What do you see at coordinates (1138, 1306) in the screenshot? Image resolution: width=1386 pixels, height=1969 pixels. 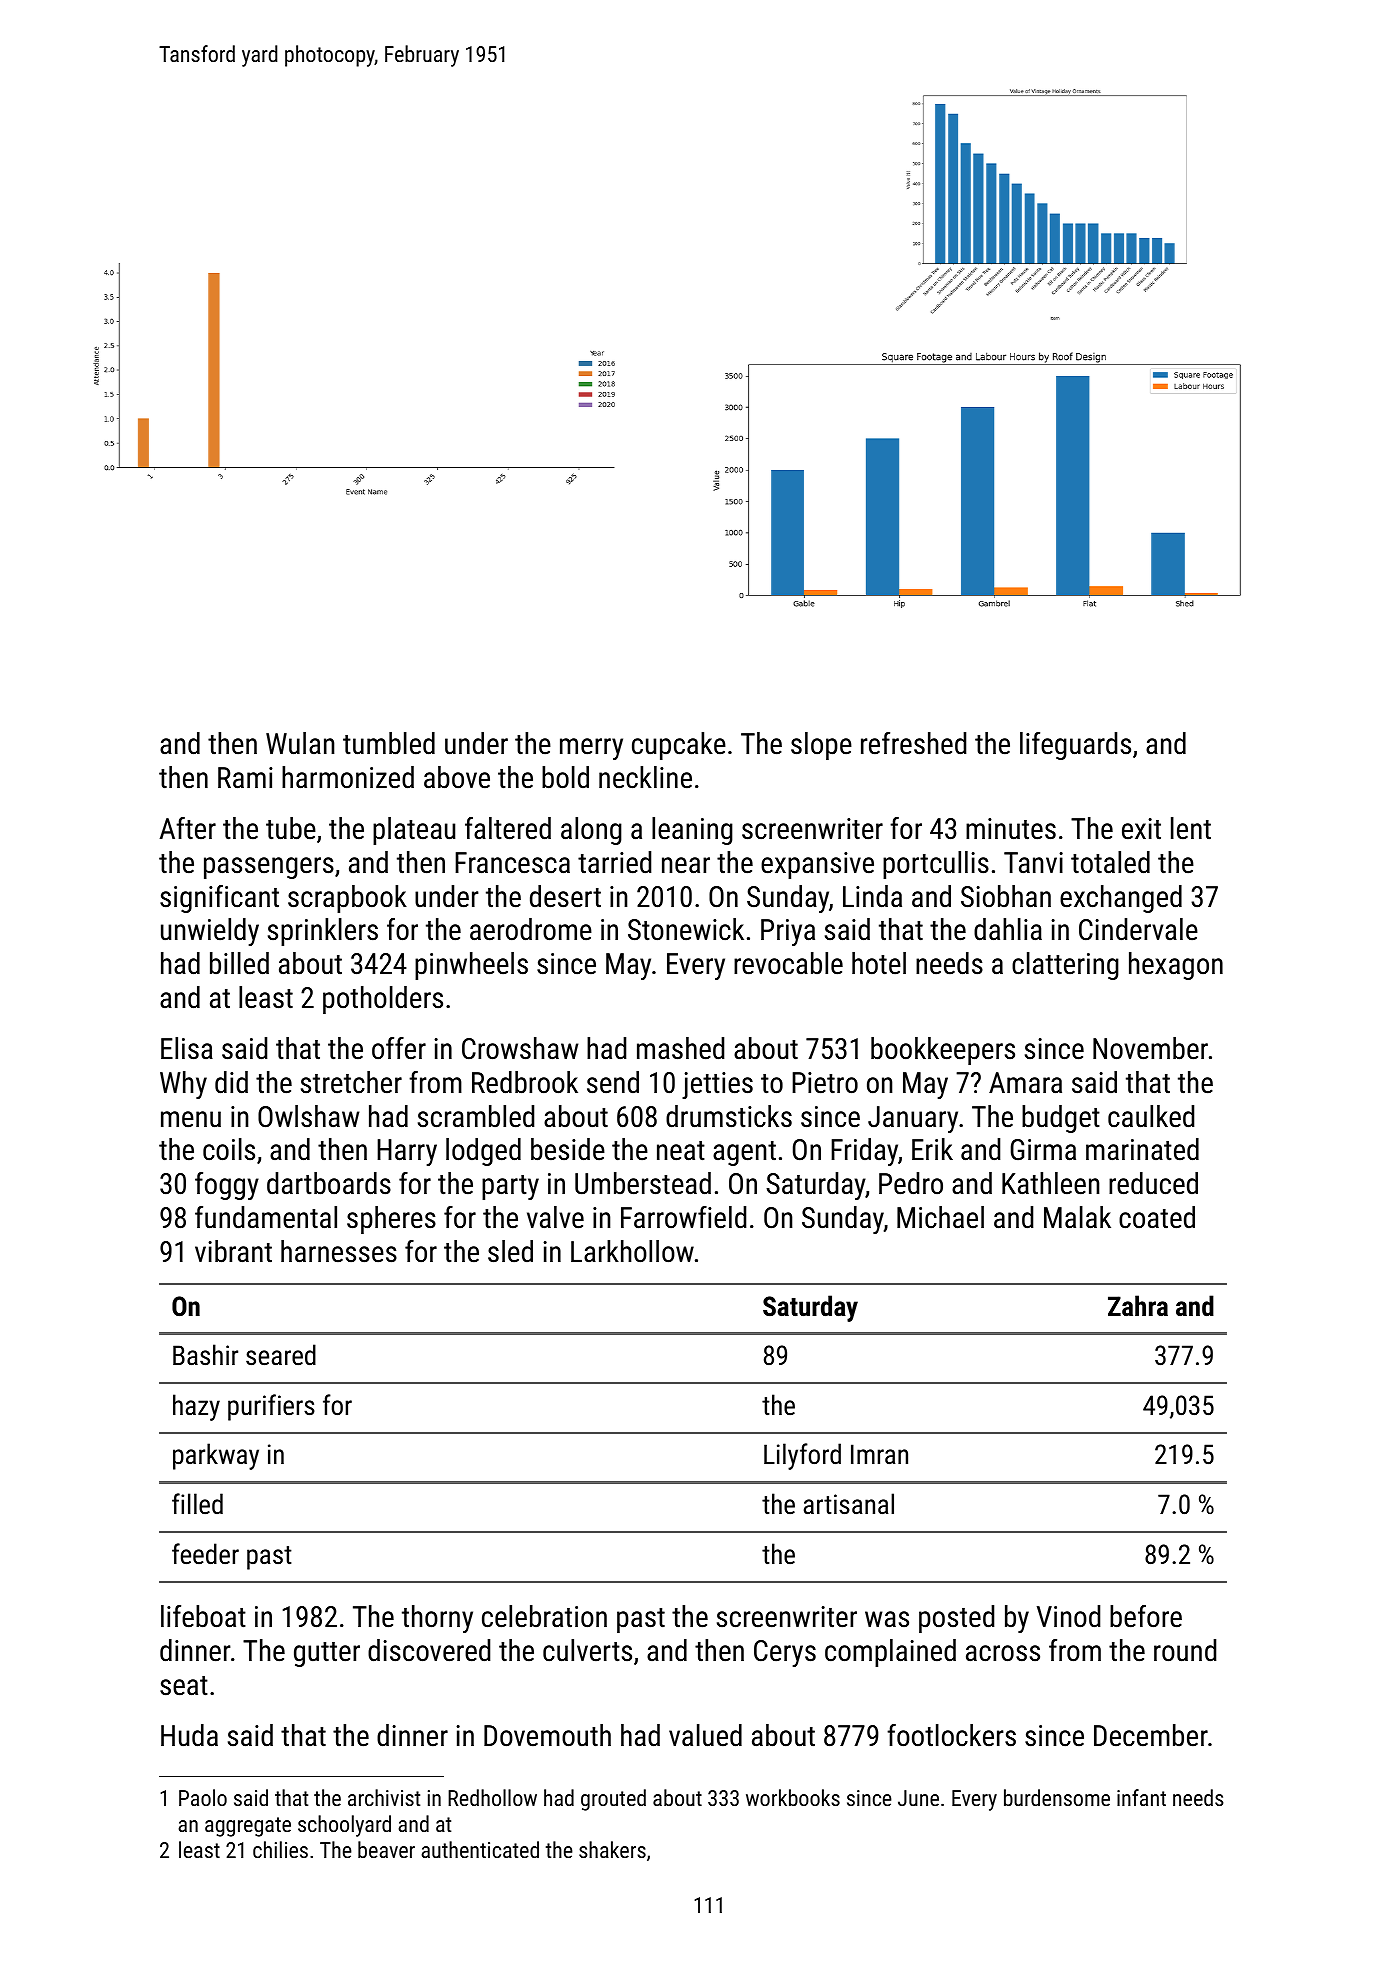 I see `Zahra` at bounding box center [1138, 1306].
